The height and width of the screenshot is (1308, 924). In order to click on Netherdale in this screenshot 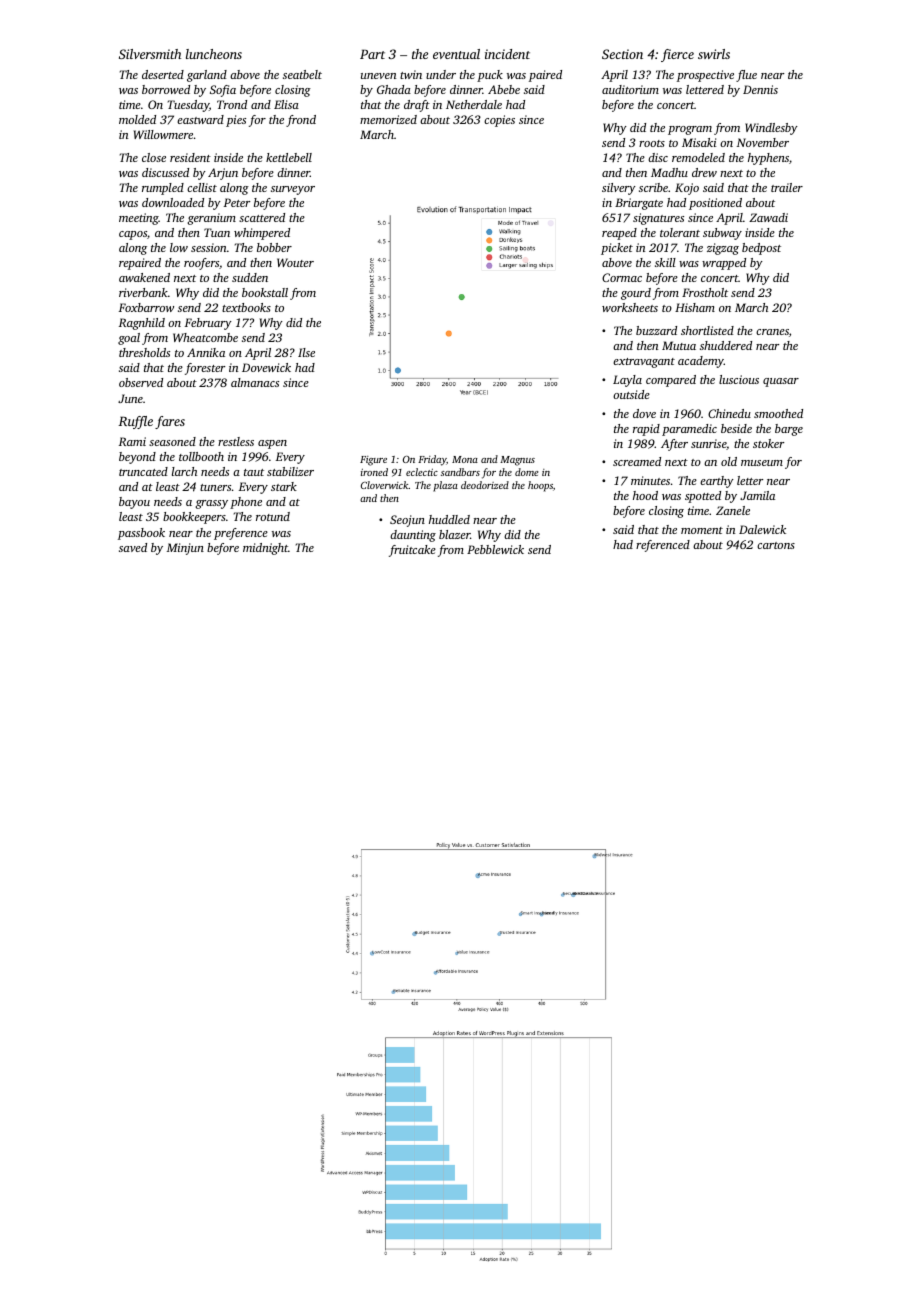, I will do `click(474, 104)`.
